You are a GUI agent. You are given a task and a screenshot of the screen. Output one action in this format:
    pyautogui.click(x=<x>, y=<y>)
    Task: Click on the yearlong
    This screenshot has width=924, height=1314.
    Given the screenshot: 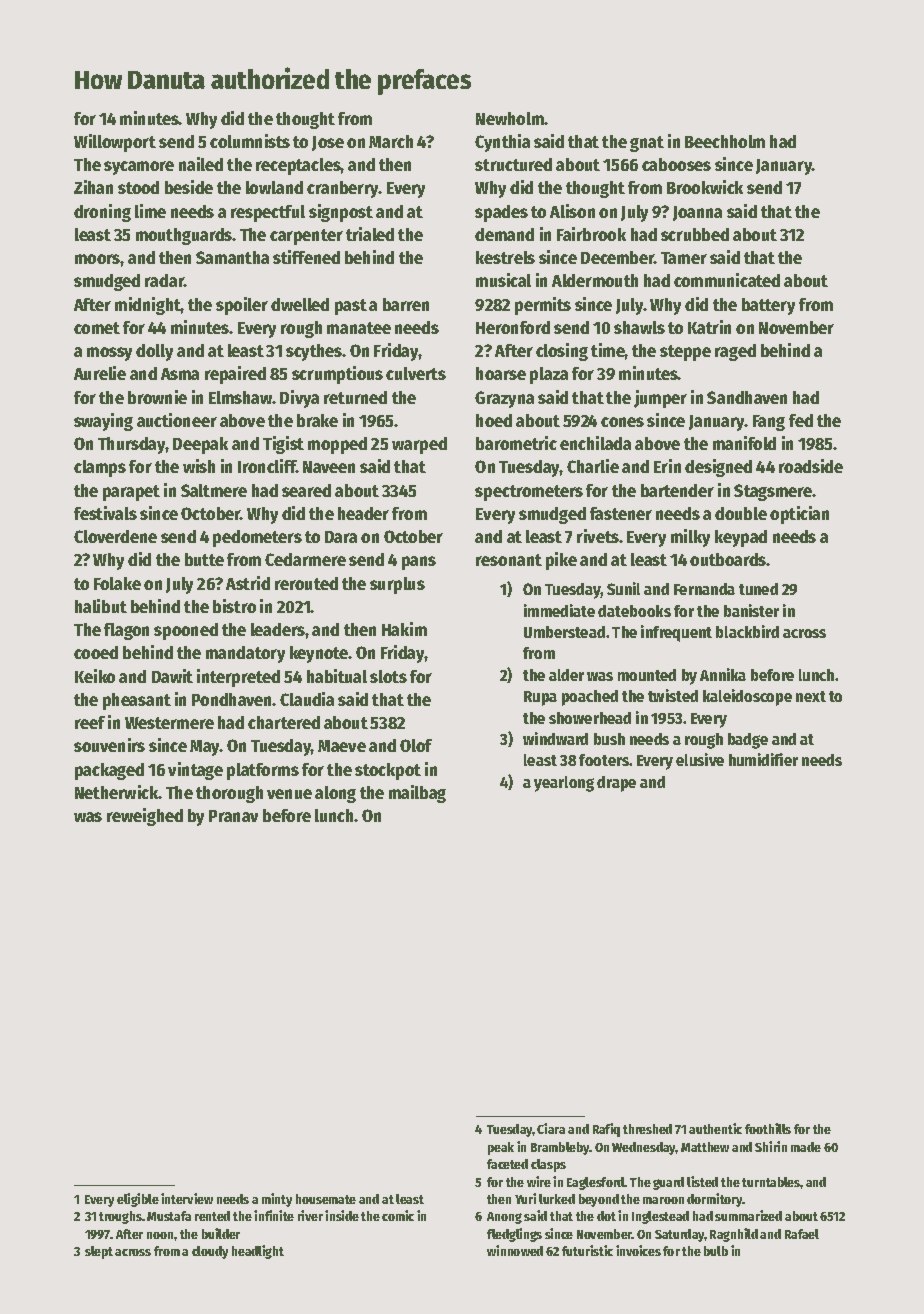 What is the action you would take?
    pyautogui.click(x=564, y=784)
